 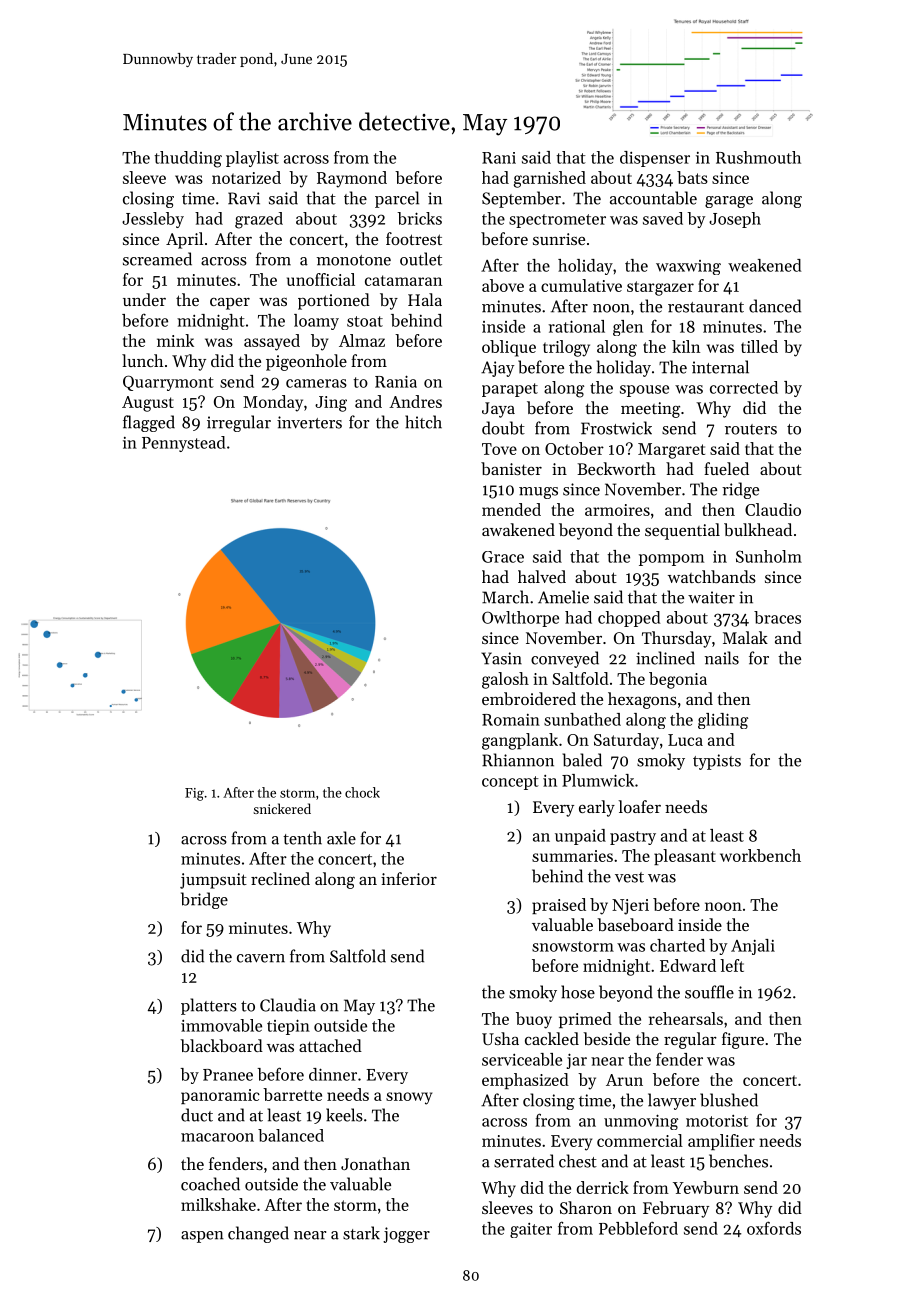 What do you see at coordinates (202, 1237) in the document?
I see `aspen` at bounding box center [202, 1237].
